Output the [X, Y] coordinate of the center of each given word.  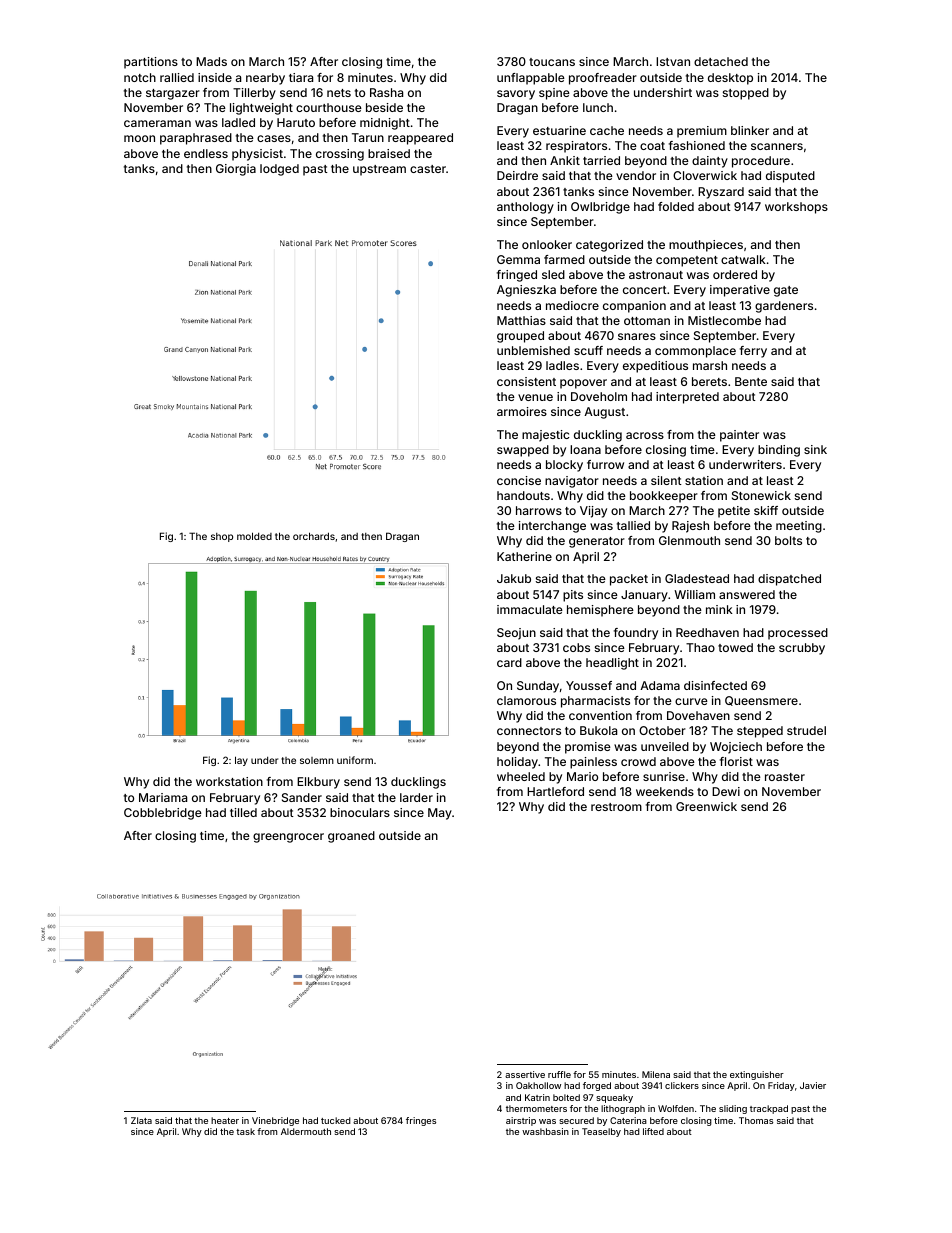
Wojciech [736, 748]
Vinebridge [275, 1121]
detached [721, 61]
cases [274, 138]
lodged [279, 170]
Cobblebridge [163, 814]
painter [739, 436]
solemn [317, 760]
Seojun [516, 634]
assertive [525, 1074]
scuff [588, 350]
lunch [598, 107]
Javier [813, 1085]
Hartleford [555, 791]
